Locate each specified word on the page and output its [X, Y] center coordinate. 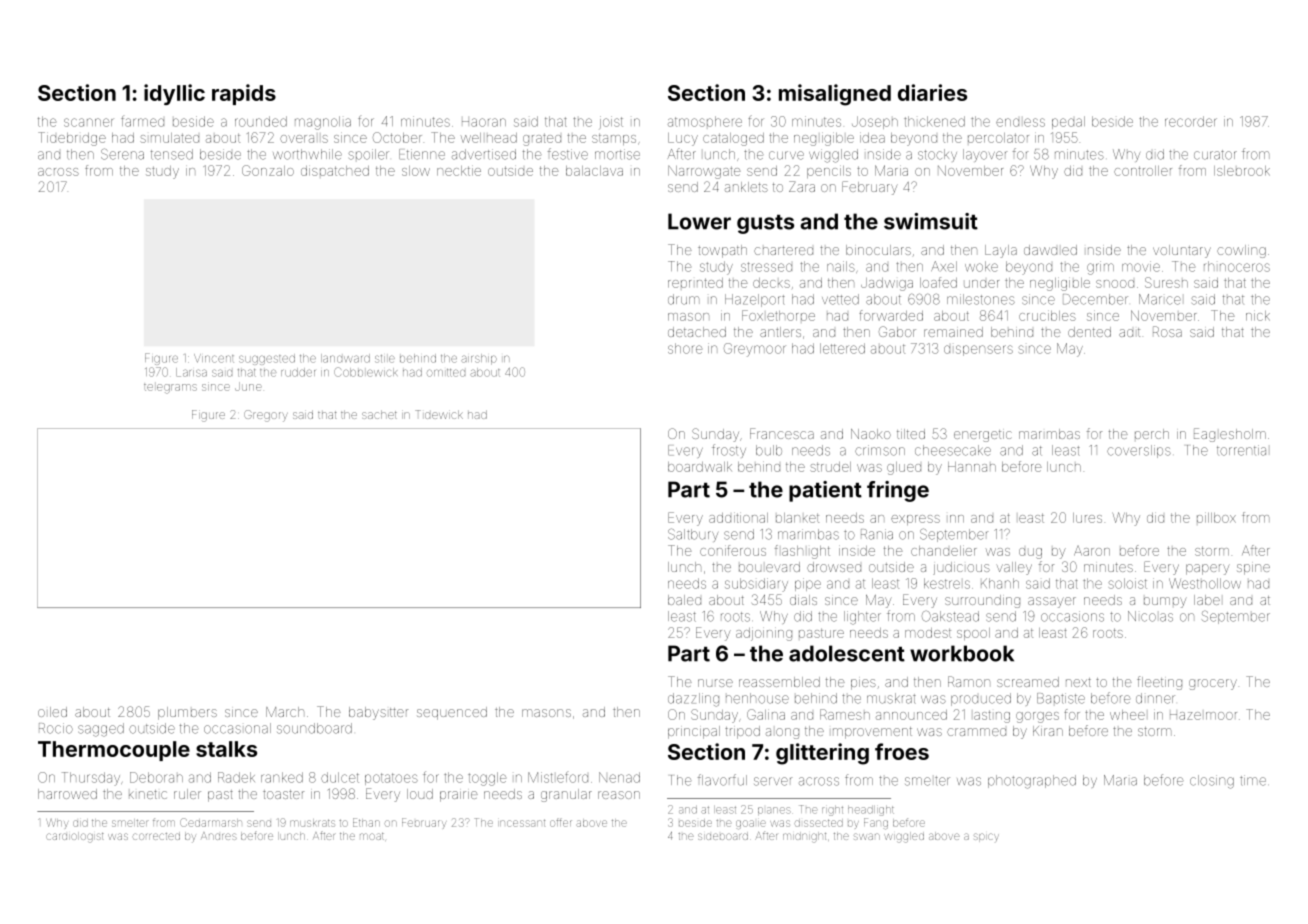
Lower [699, 221]
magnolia [323, 123]
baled [684, 600]
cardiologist [75, 837]
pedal [1068, 122]
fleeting [1159, 683]
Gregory [266, 416]
